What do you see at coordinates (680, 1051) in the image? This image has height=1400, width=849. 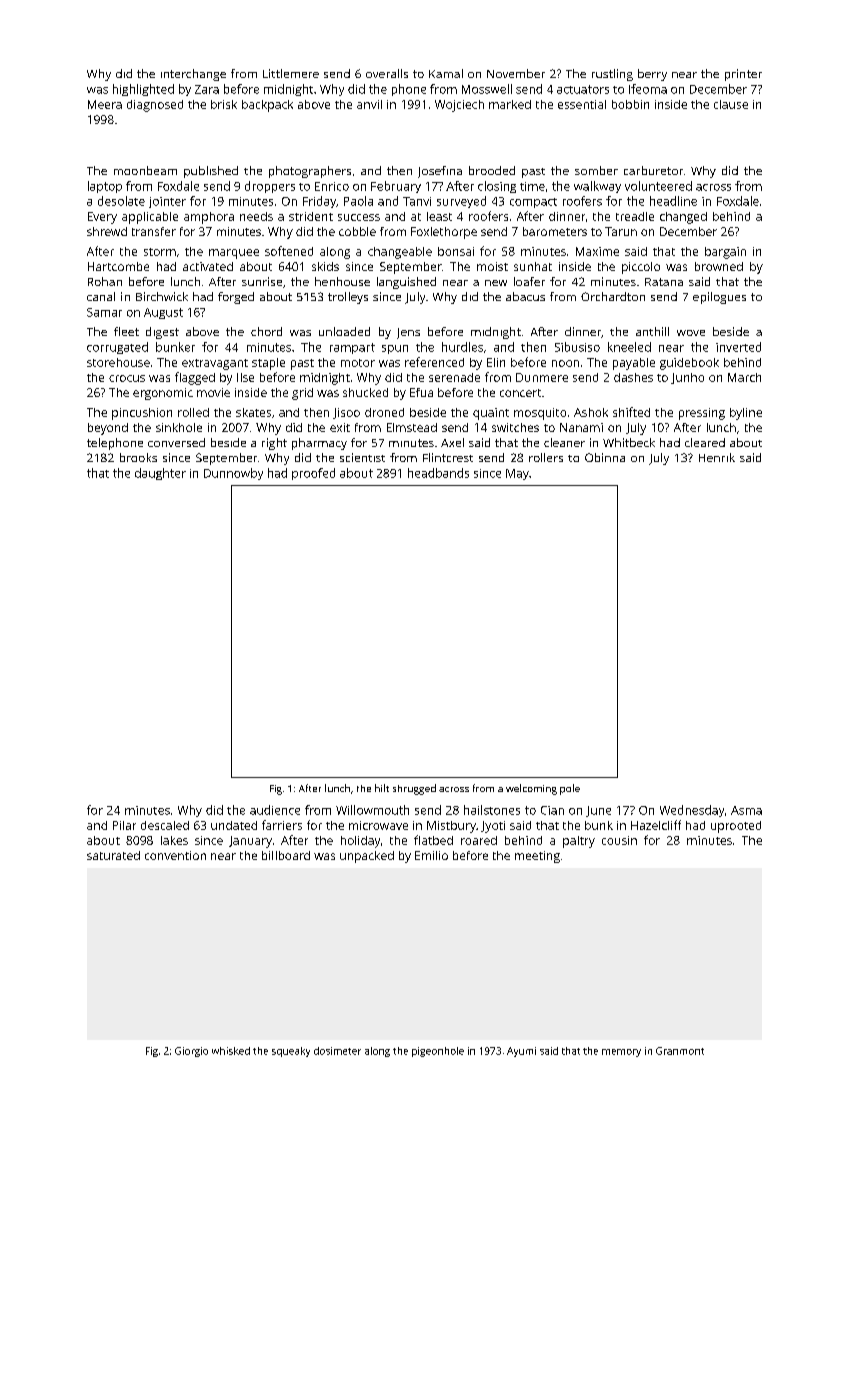 I see `Granmont` at bounding box center [680, 1051].
